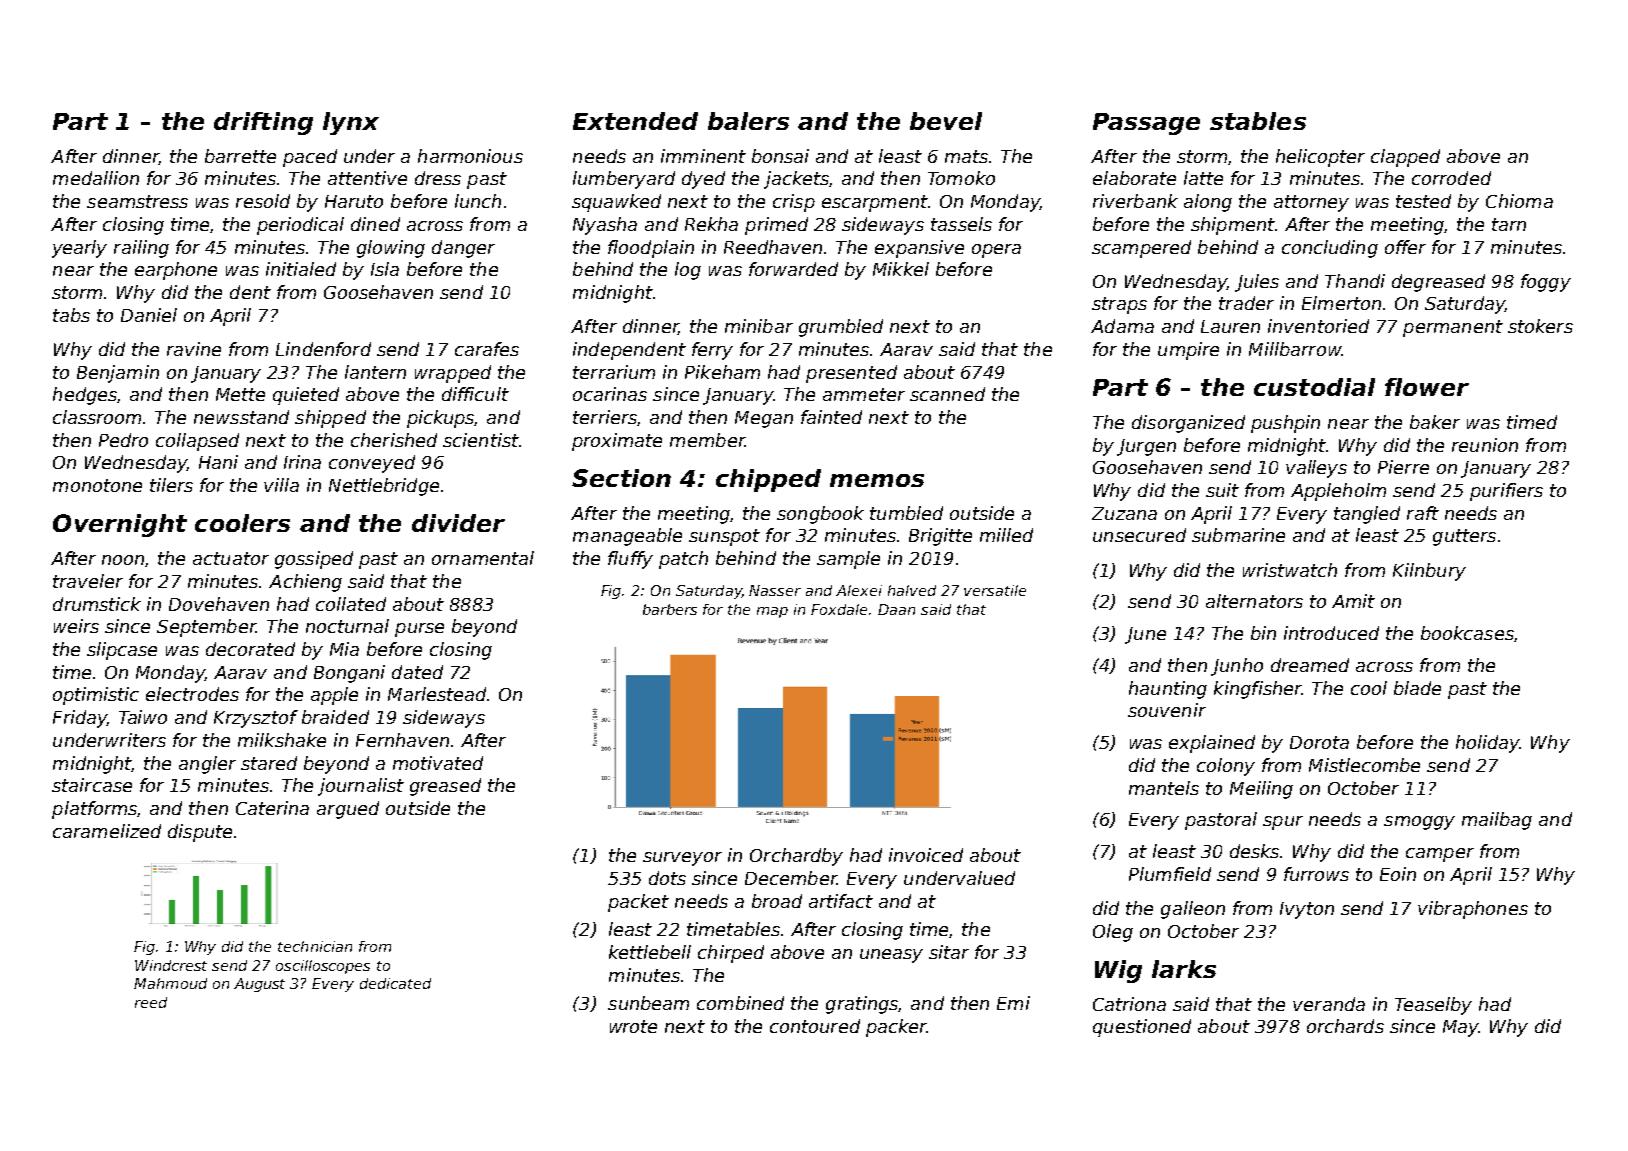 The image size is (1628, 1151). What do you see at coordinates (263, 123) in the screenshot?
I see `drifting` at bounding box center [263, 123].
